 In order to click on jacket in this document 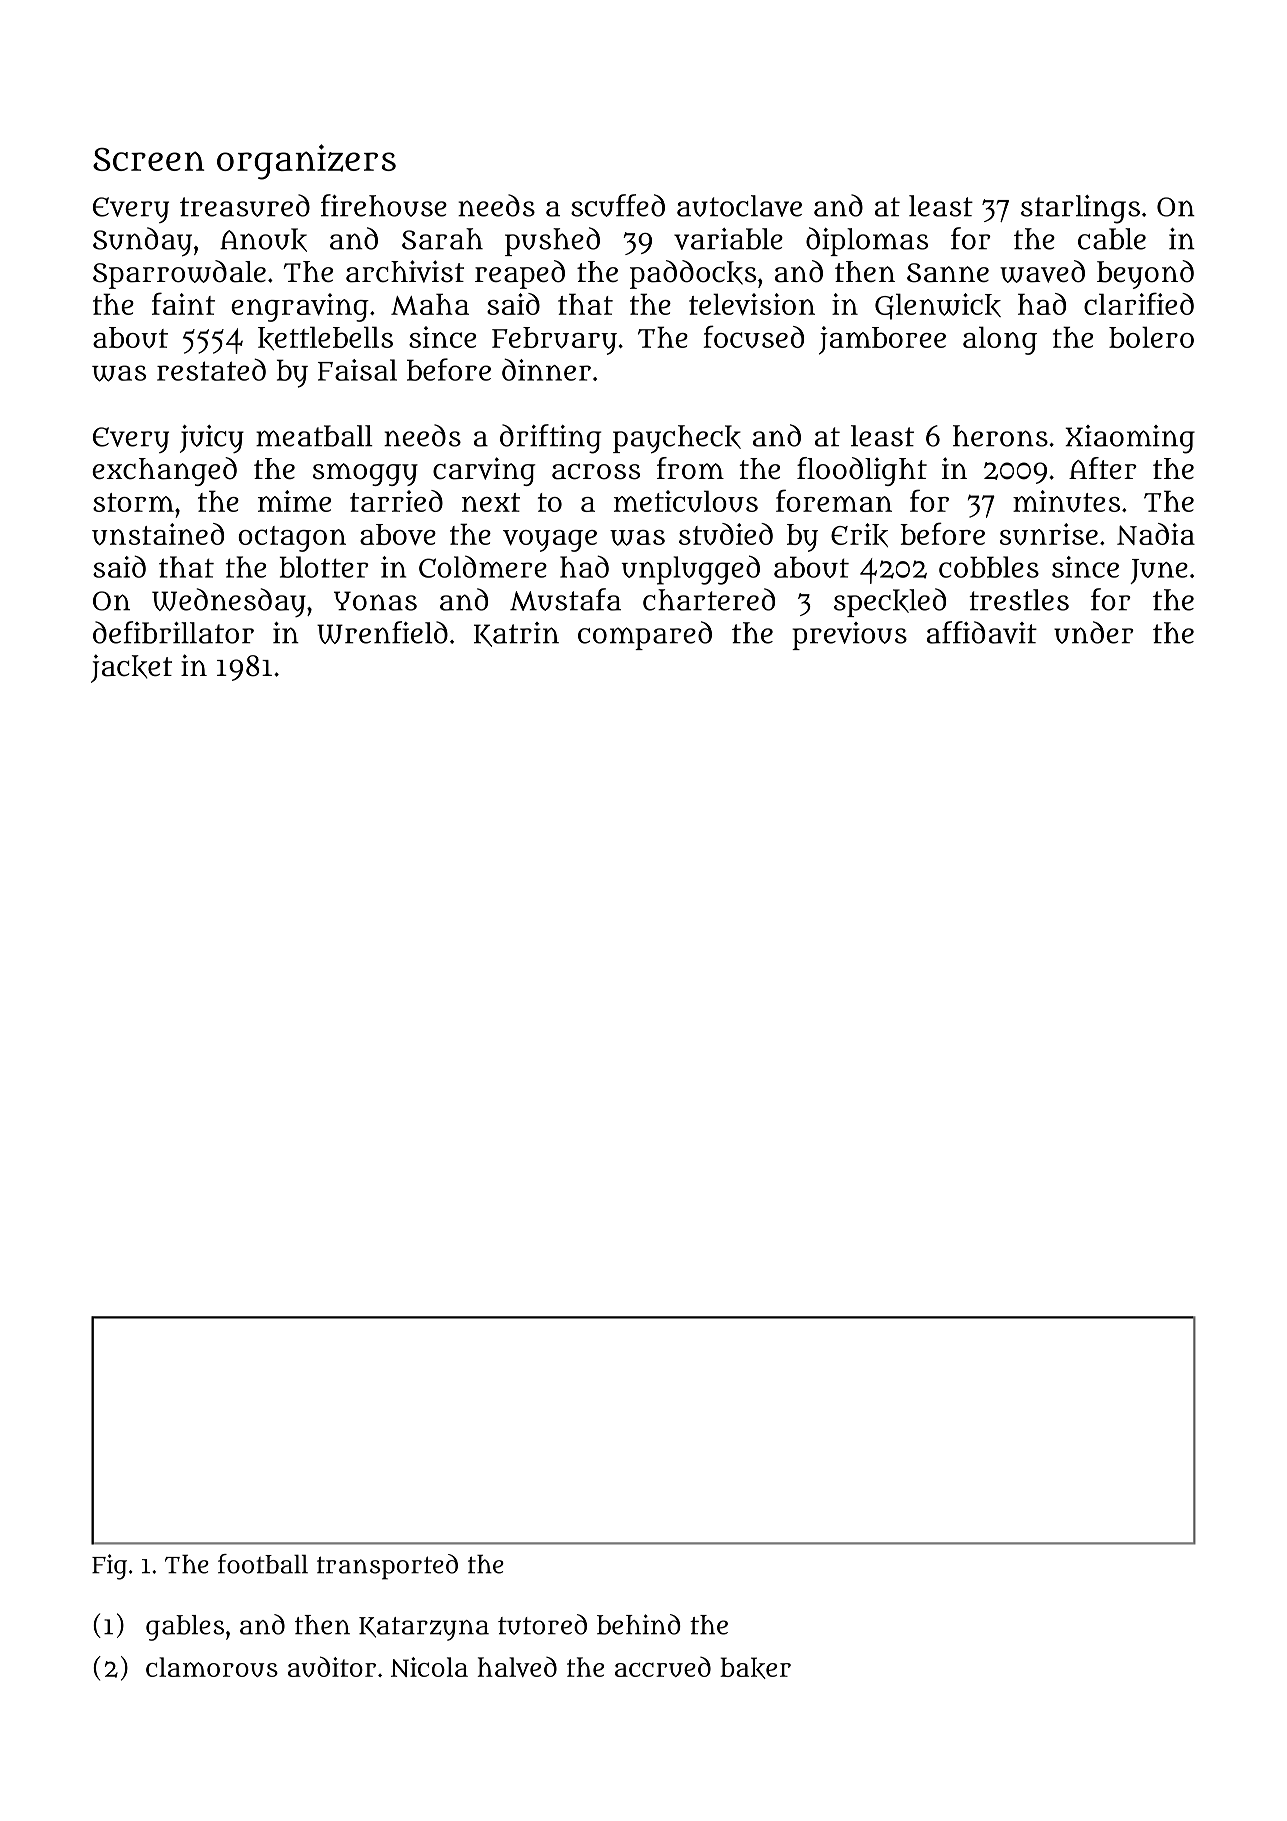, I will do `click(131, 668)`.
